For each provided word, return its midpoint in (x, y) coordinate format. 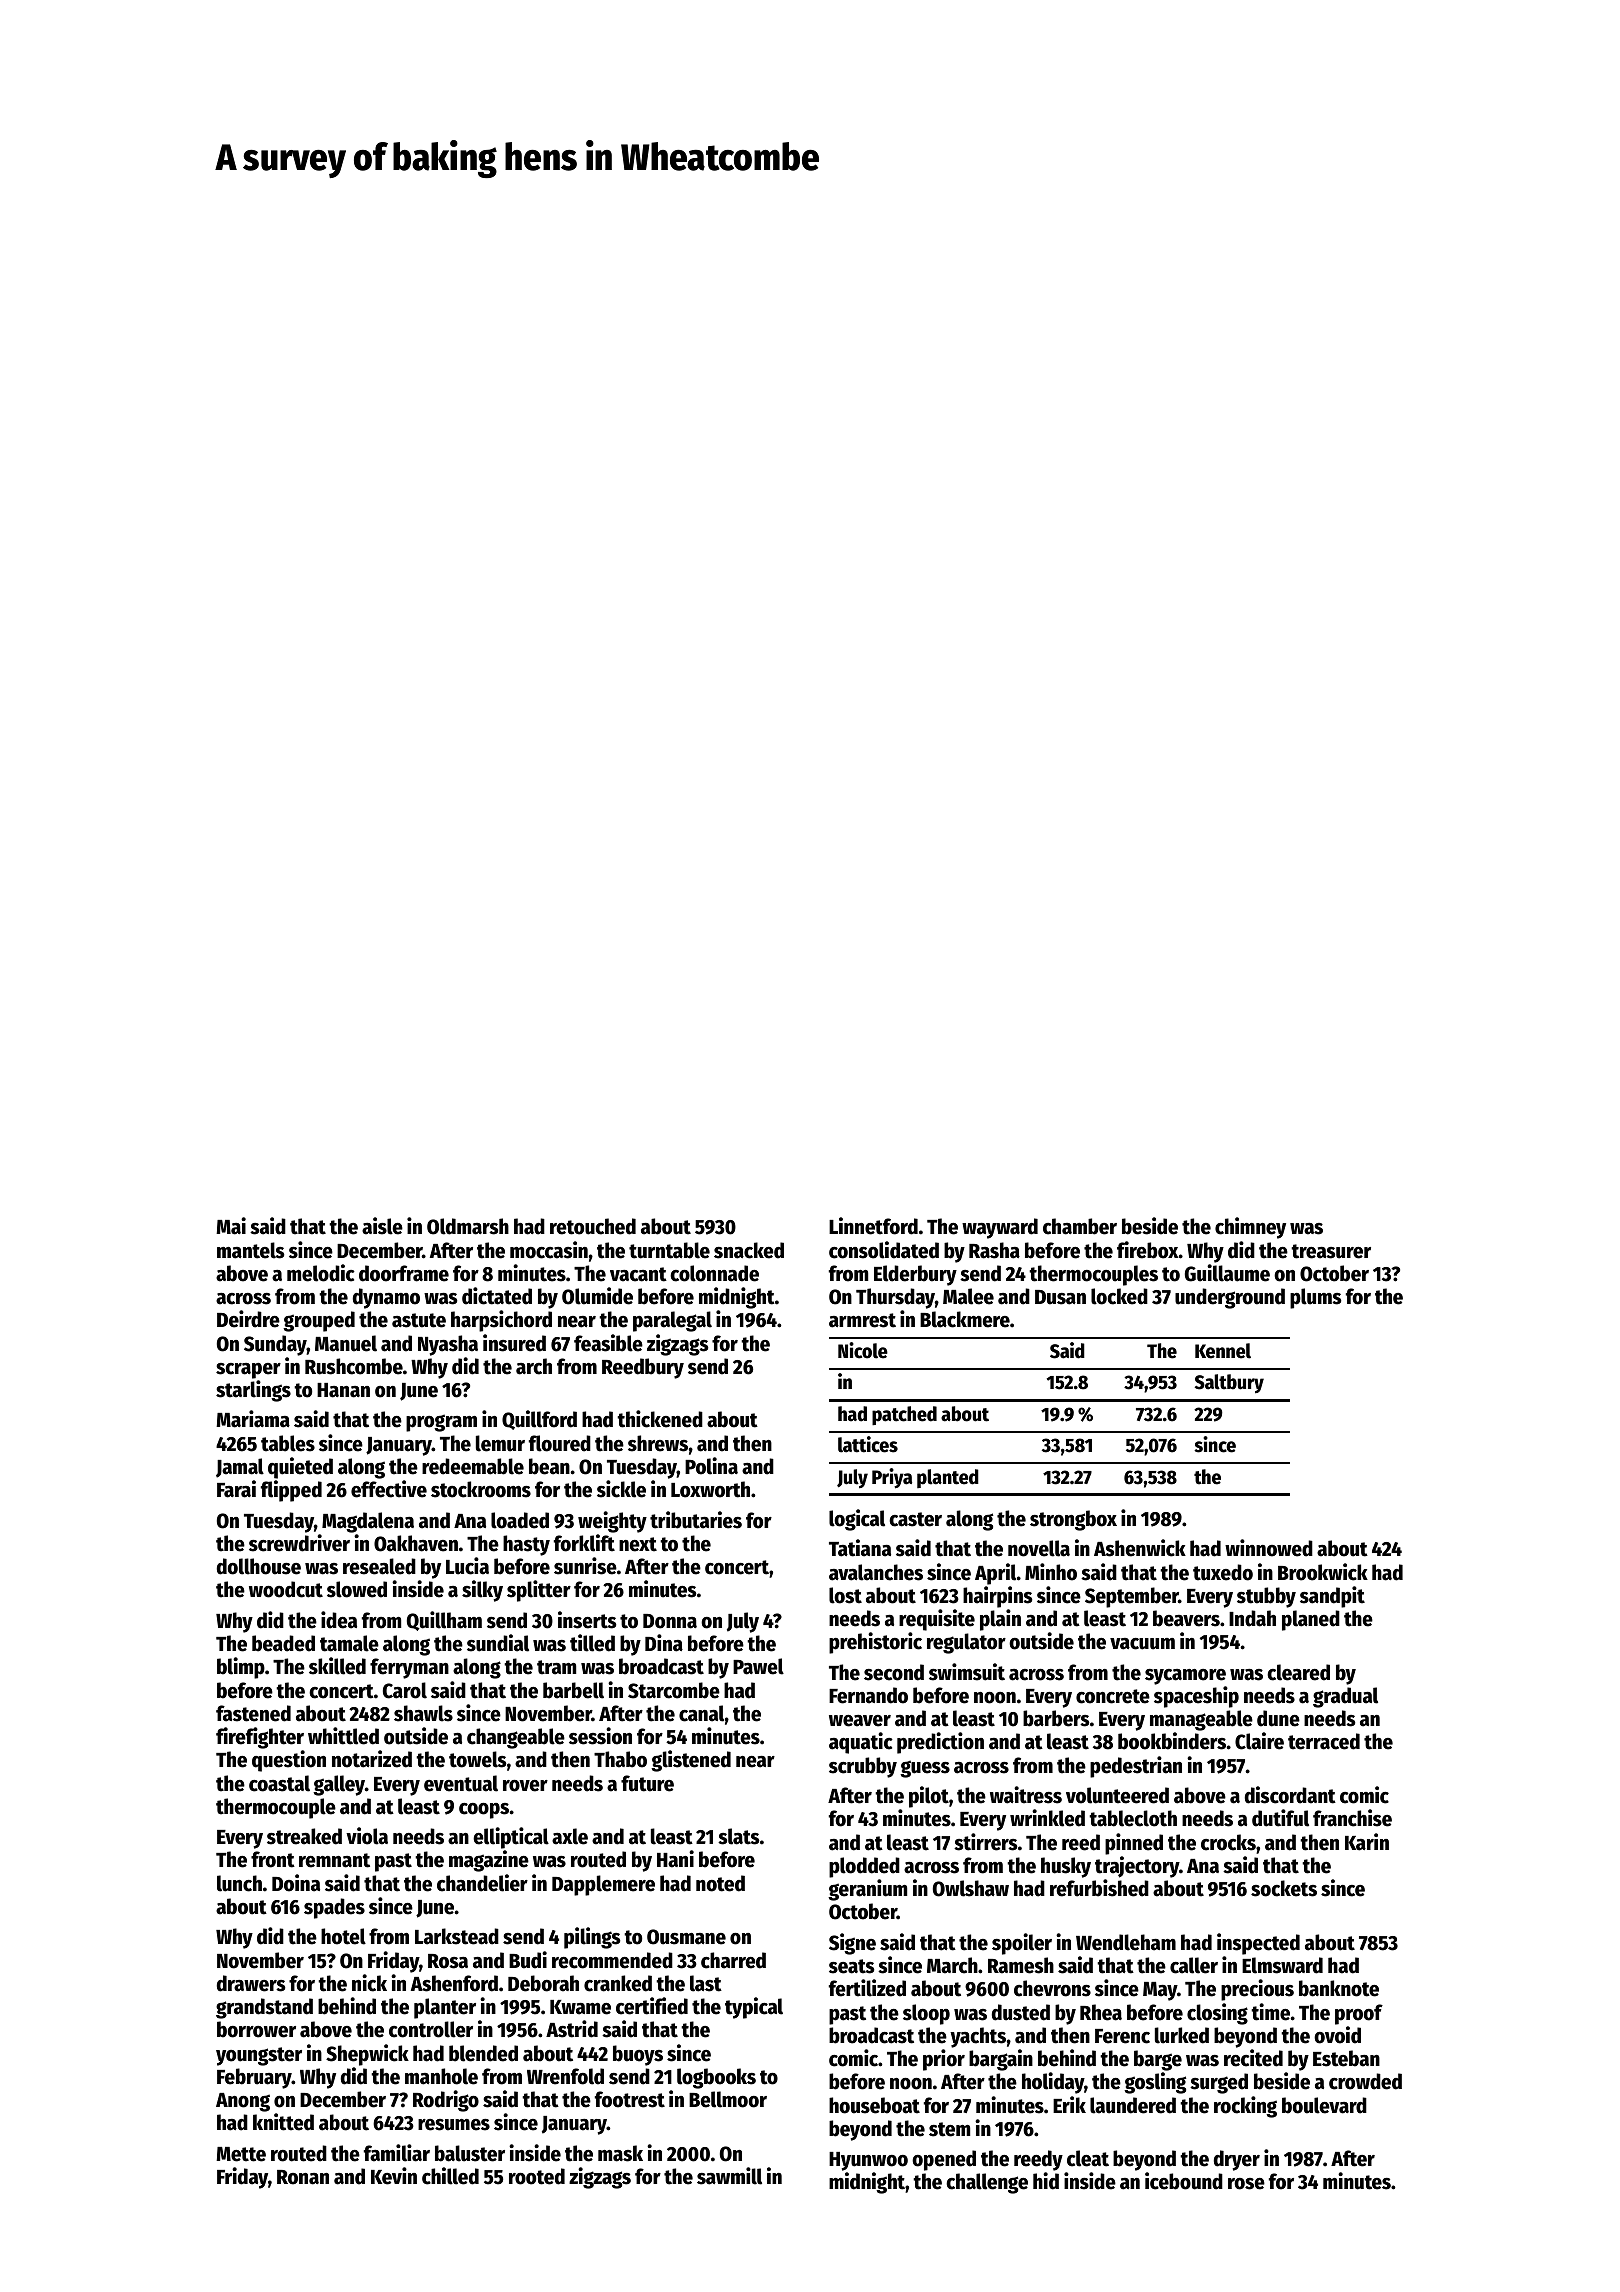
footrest (630, 2099)
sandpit (1332, 1597)
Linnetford (873, 1226)
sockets (1284, 1888)
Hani (675, 1859)
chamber (1080, 1226)
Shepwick (367, 2055)
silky (482, 1591)
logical (857, 1520)
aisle (382, 1226)
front (273, 1859)
